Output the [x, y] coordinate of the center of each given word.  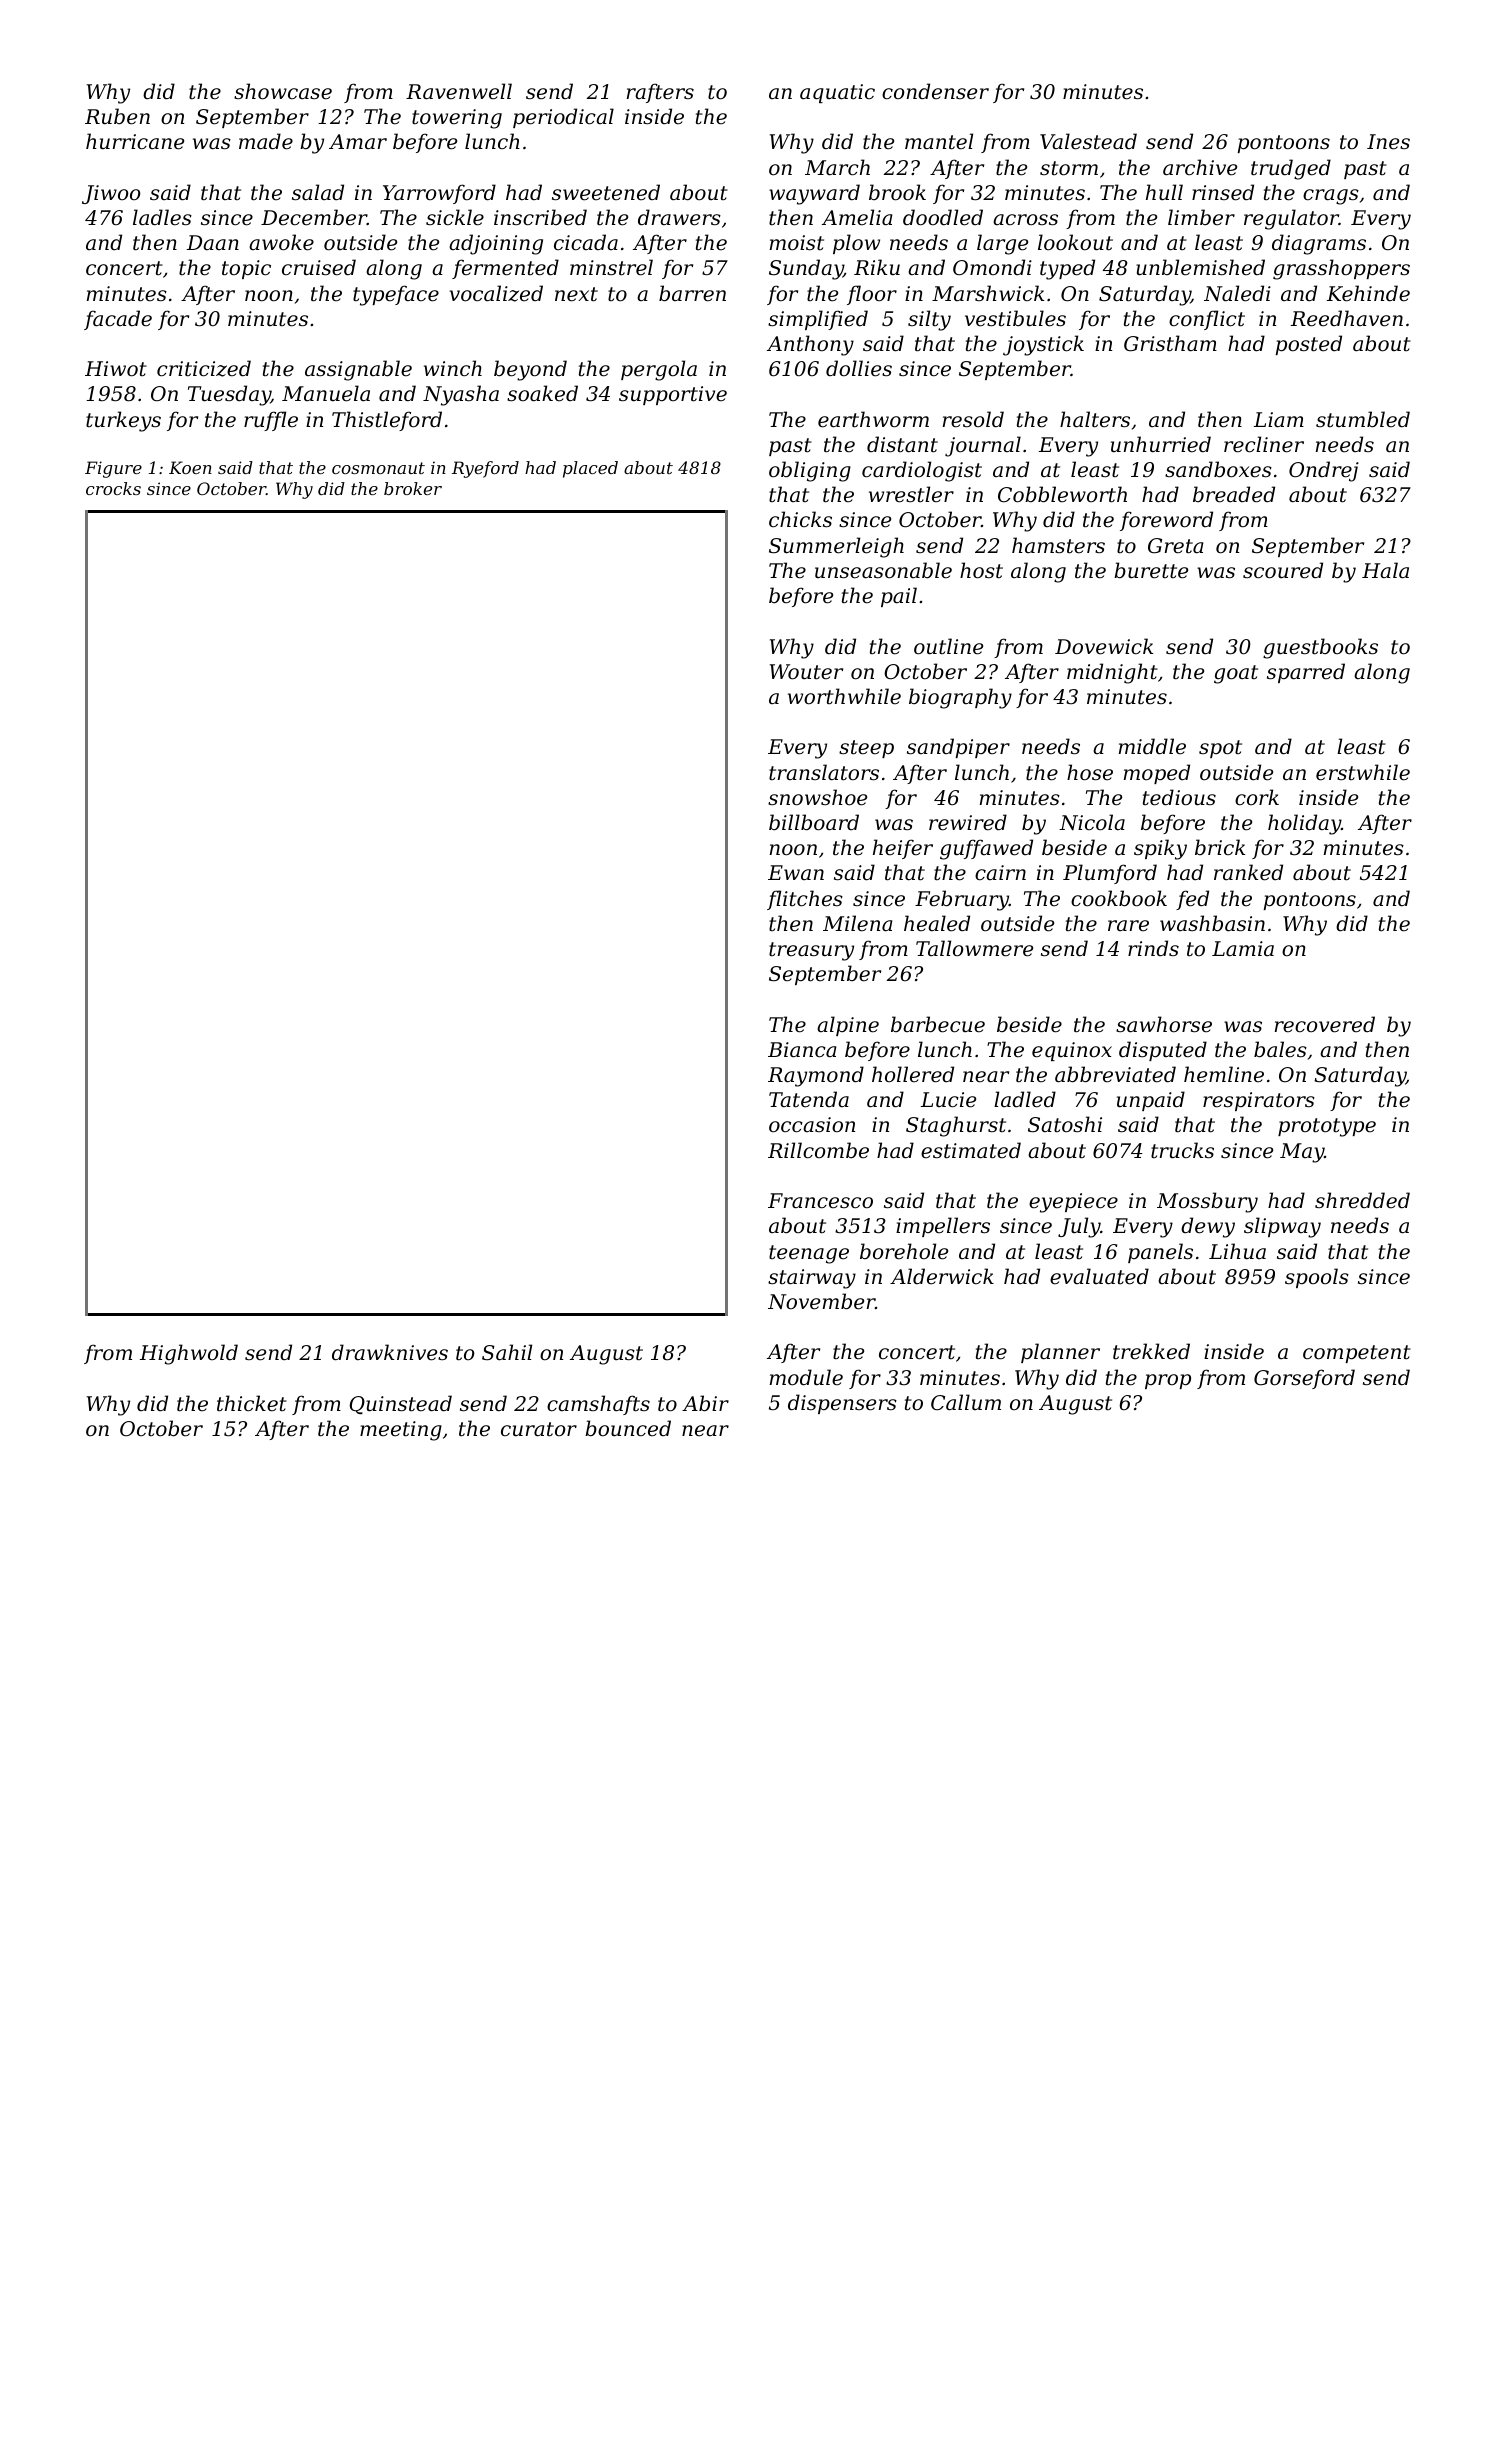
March [837, 167]
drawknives [390, 1352]
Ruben [117, 116]
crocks [113, 488]
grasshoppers [1341, 269]
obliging [810, 471]
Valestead [1088, 141]
